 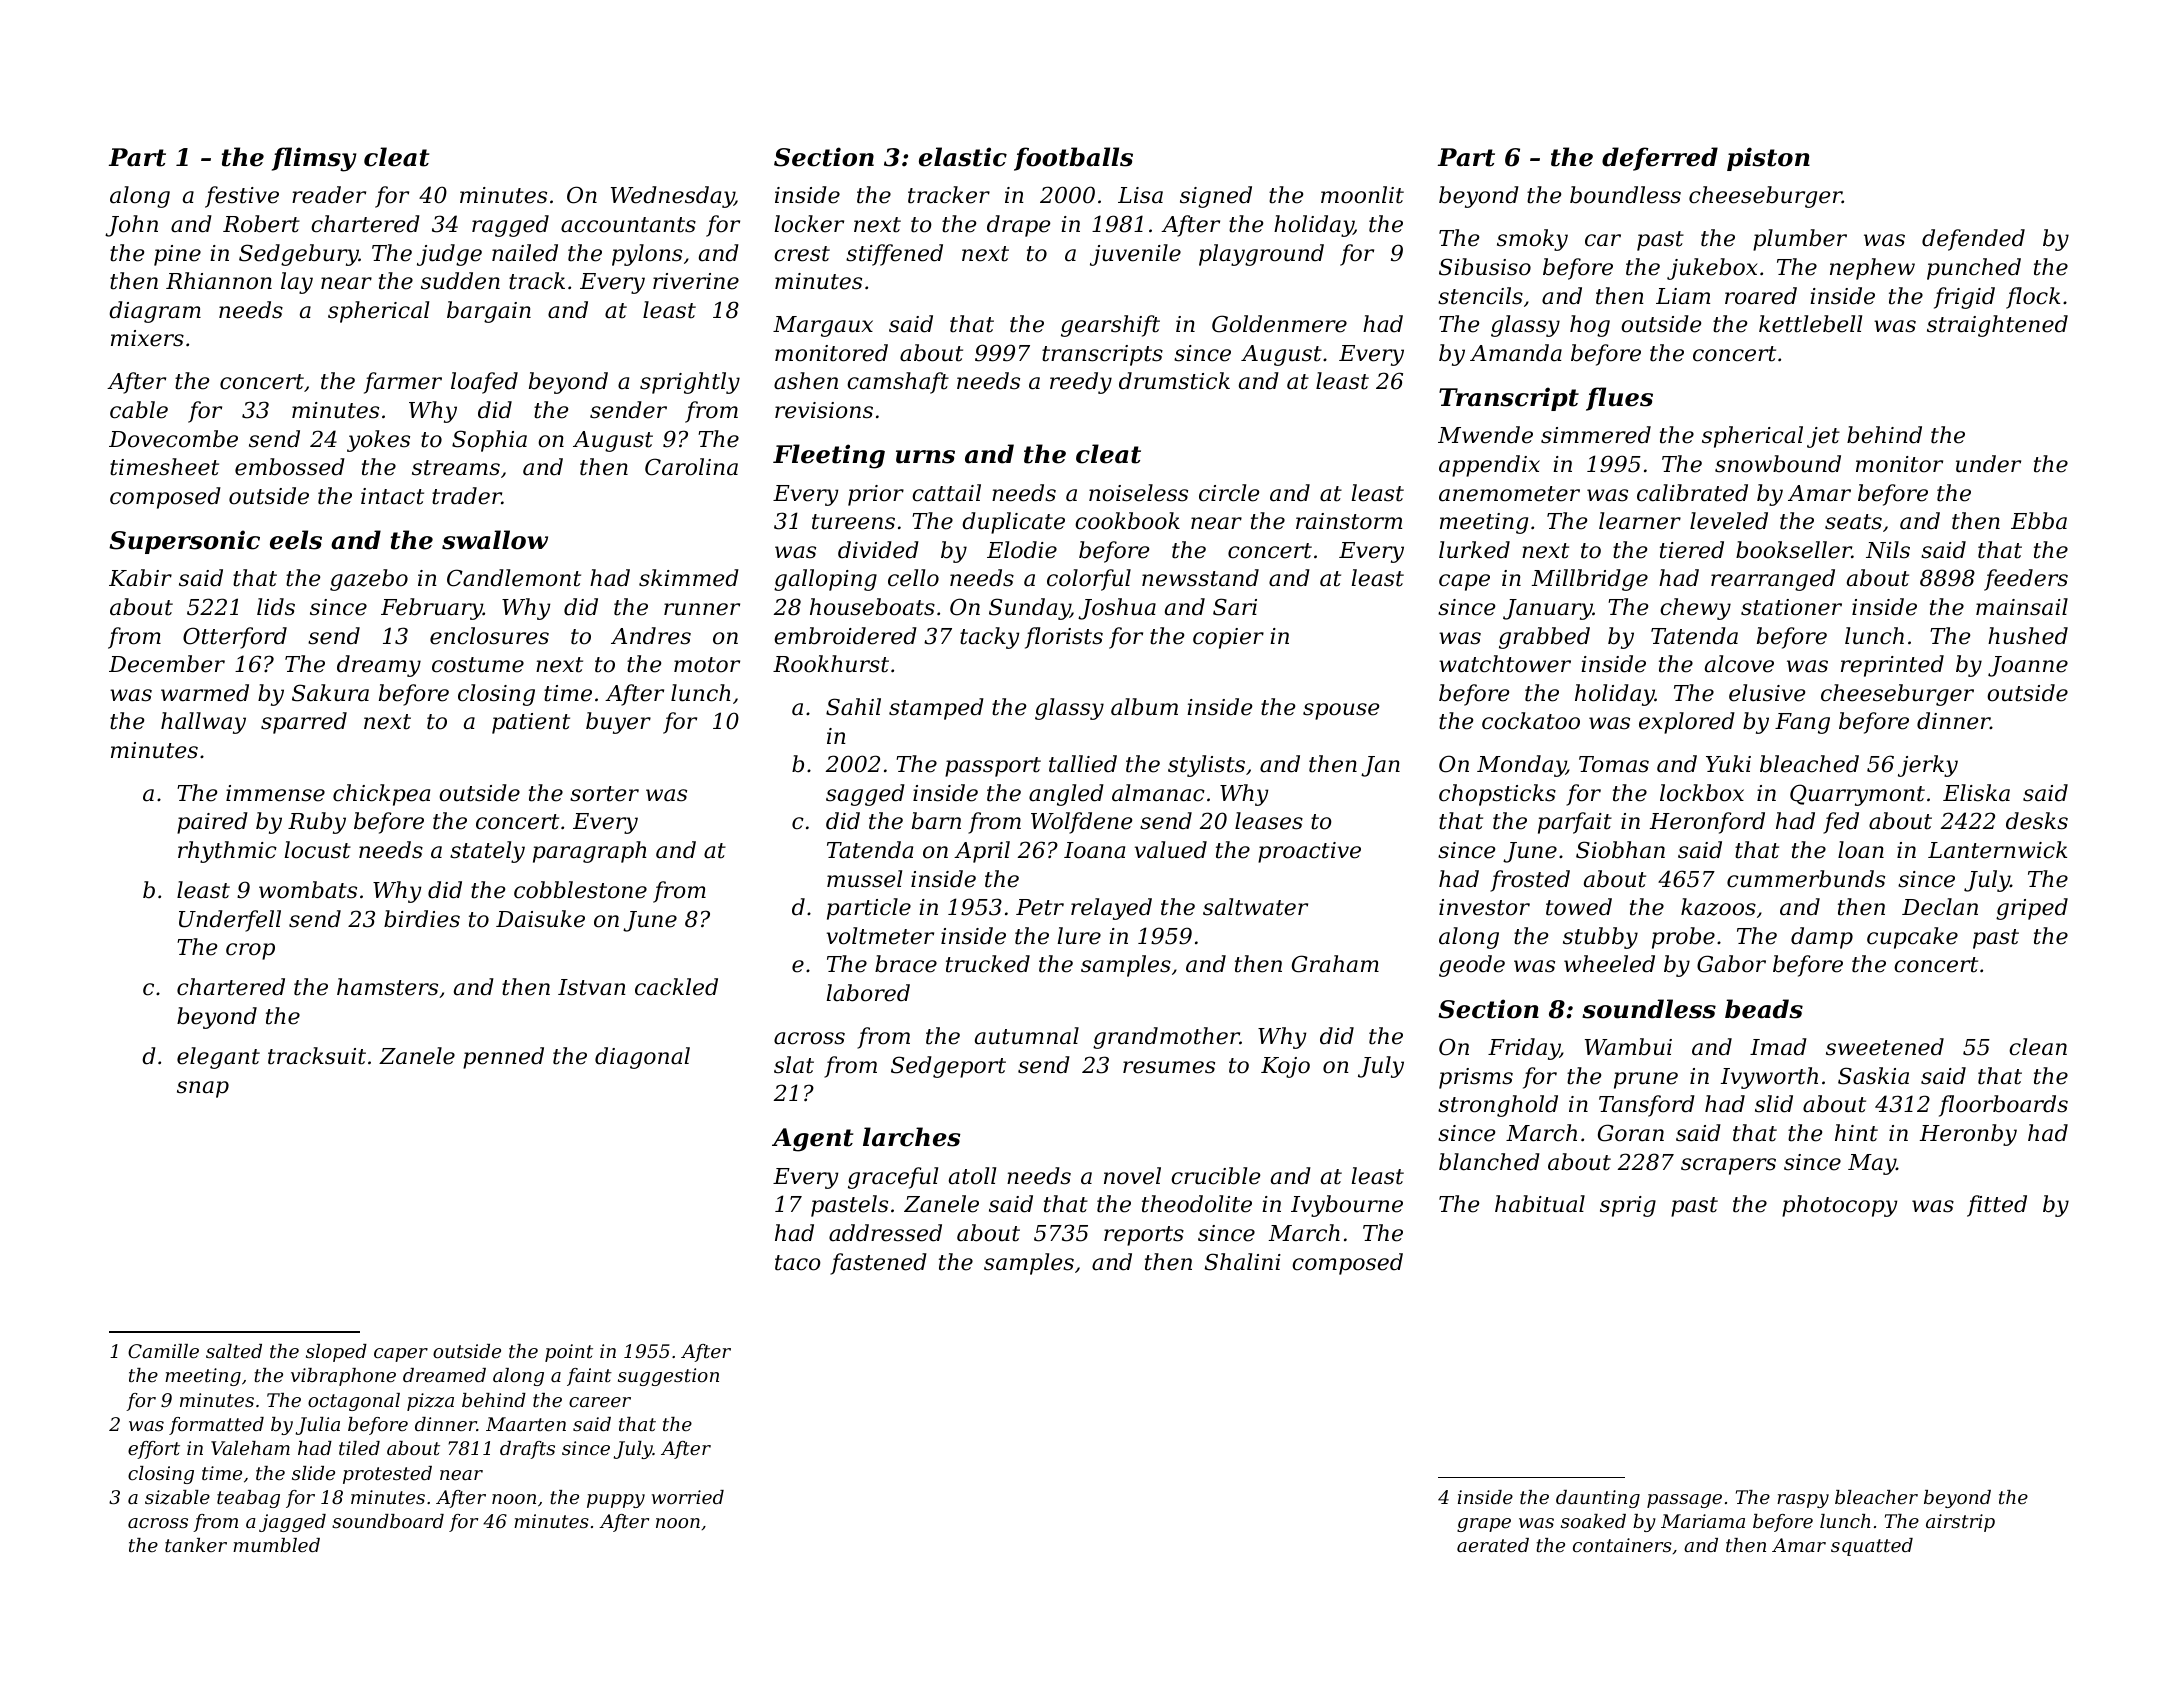 I want to click on defended, so click(x=1973, y=240).
